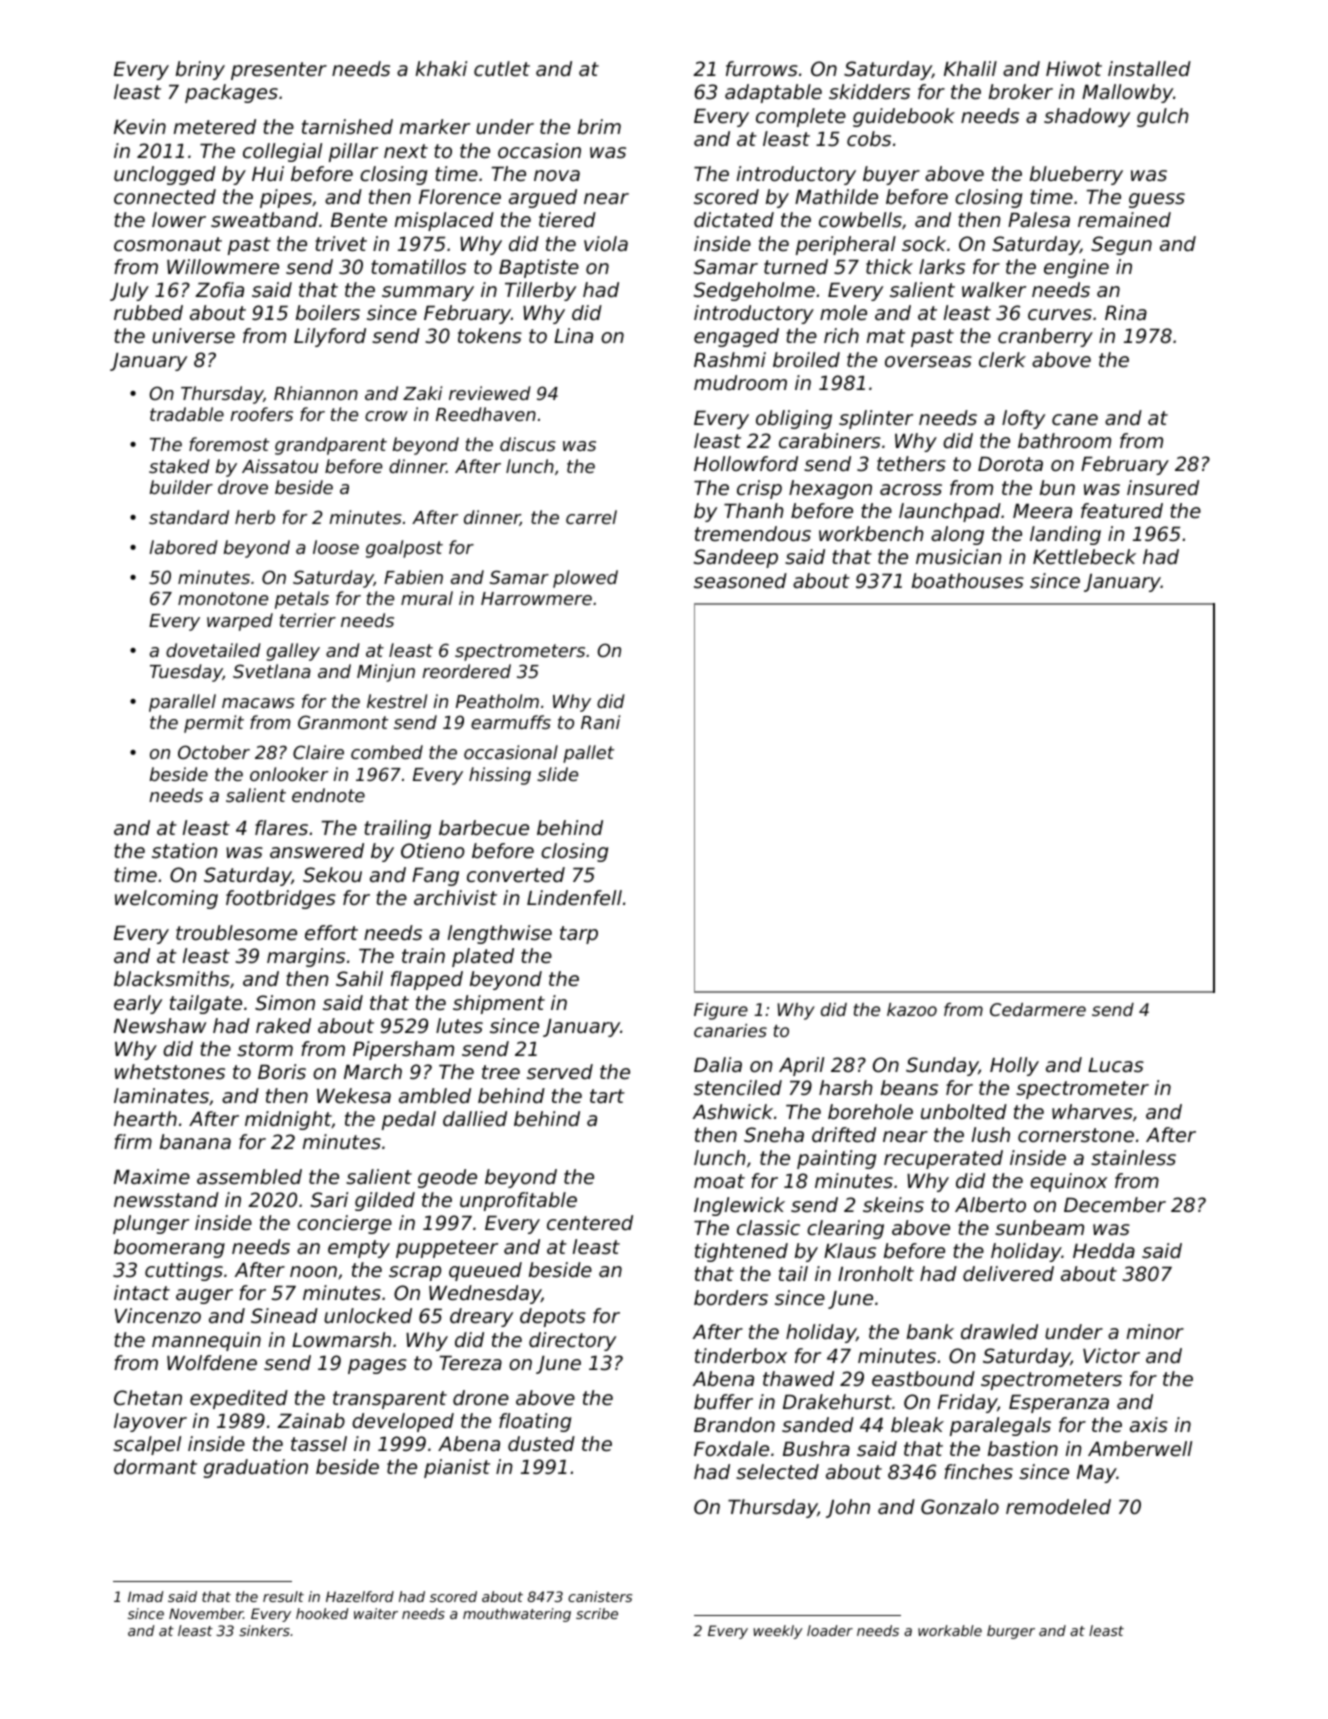  Describe the element at coordinates (762, 69) in the screenshot. I see `furrows` at that location.
